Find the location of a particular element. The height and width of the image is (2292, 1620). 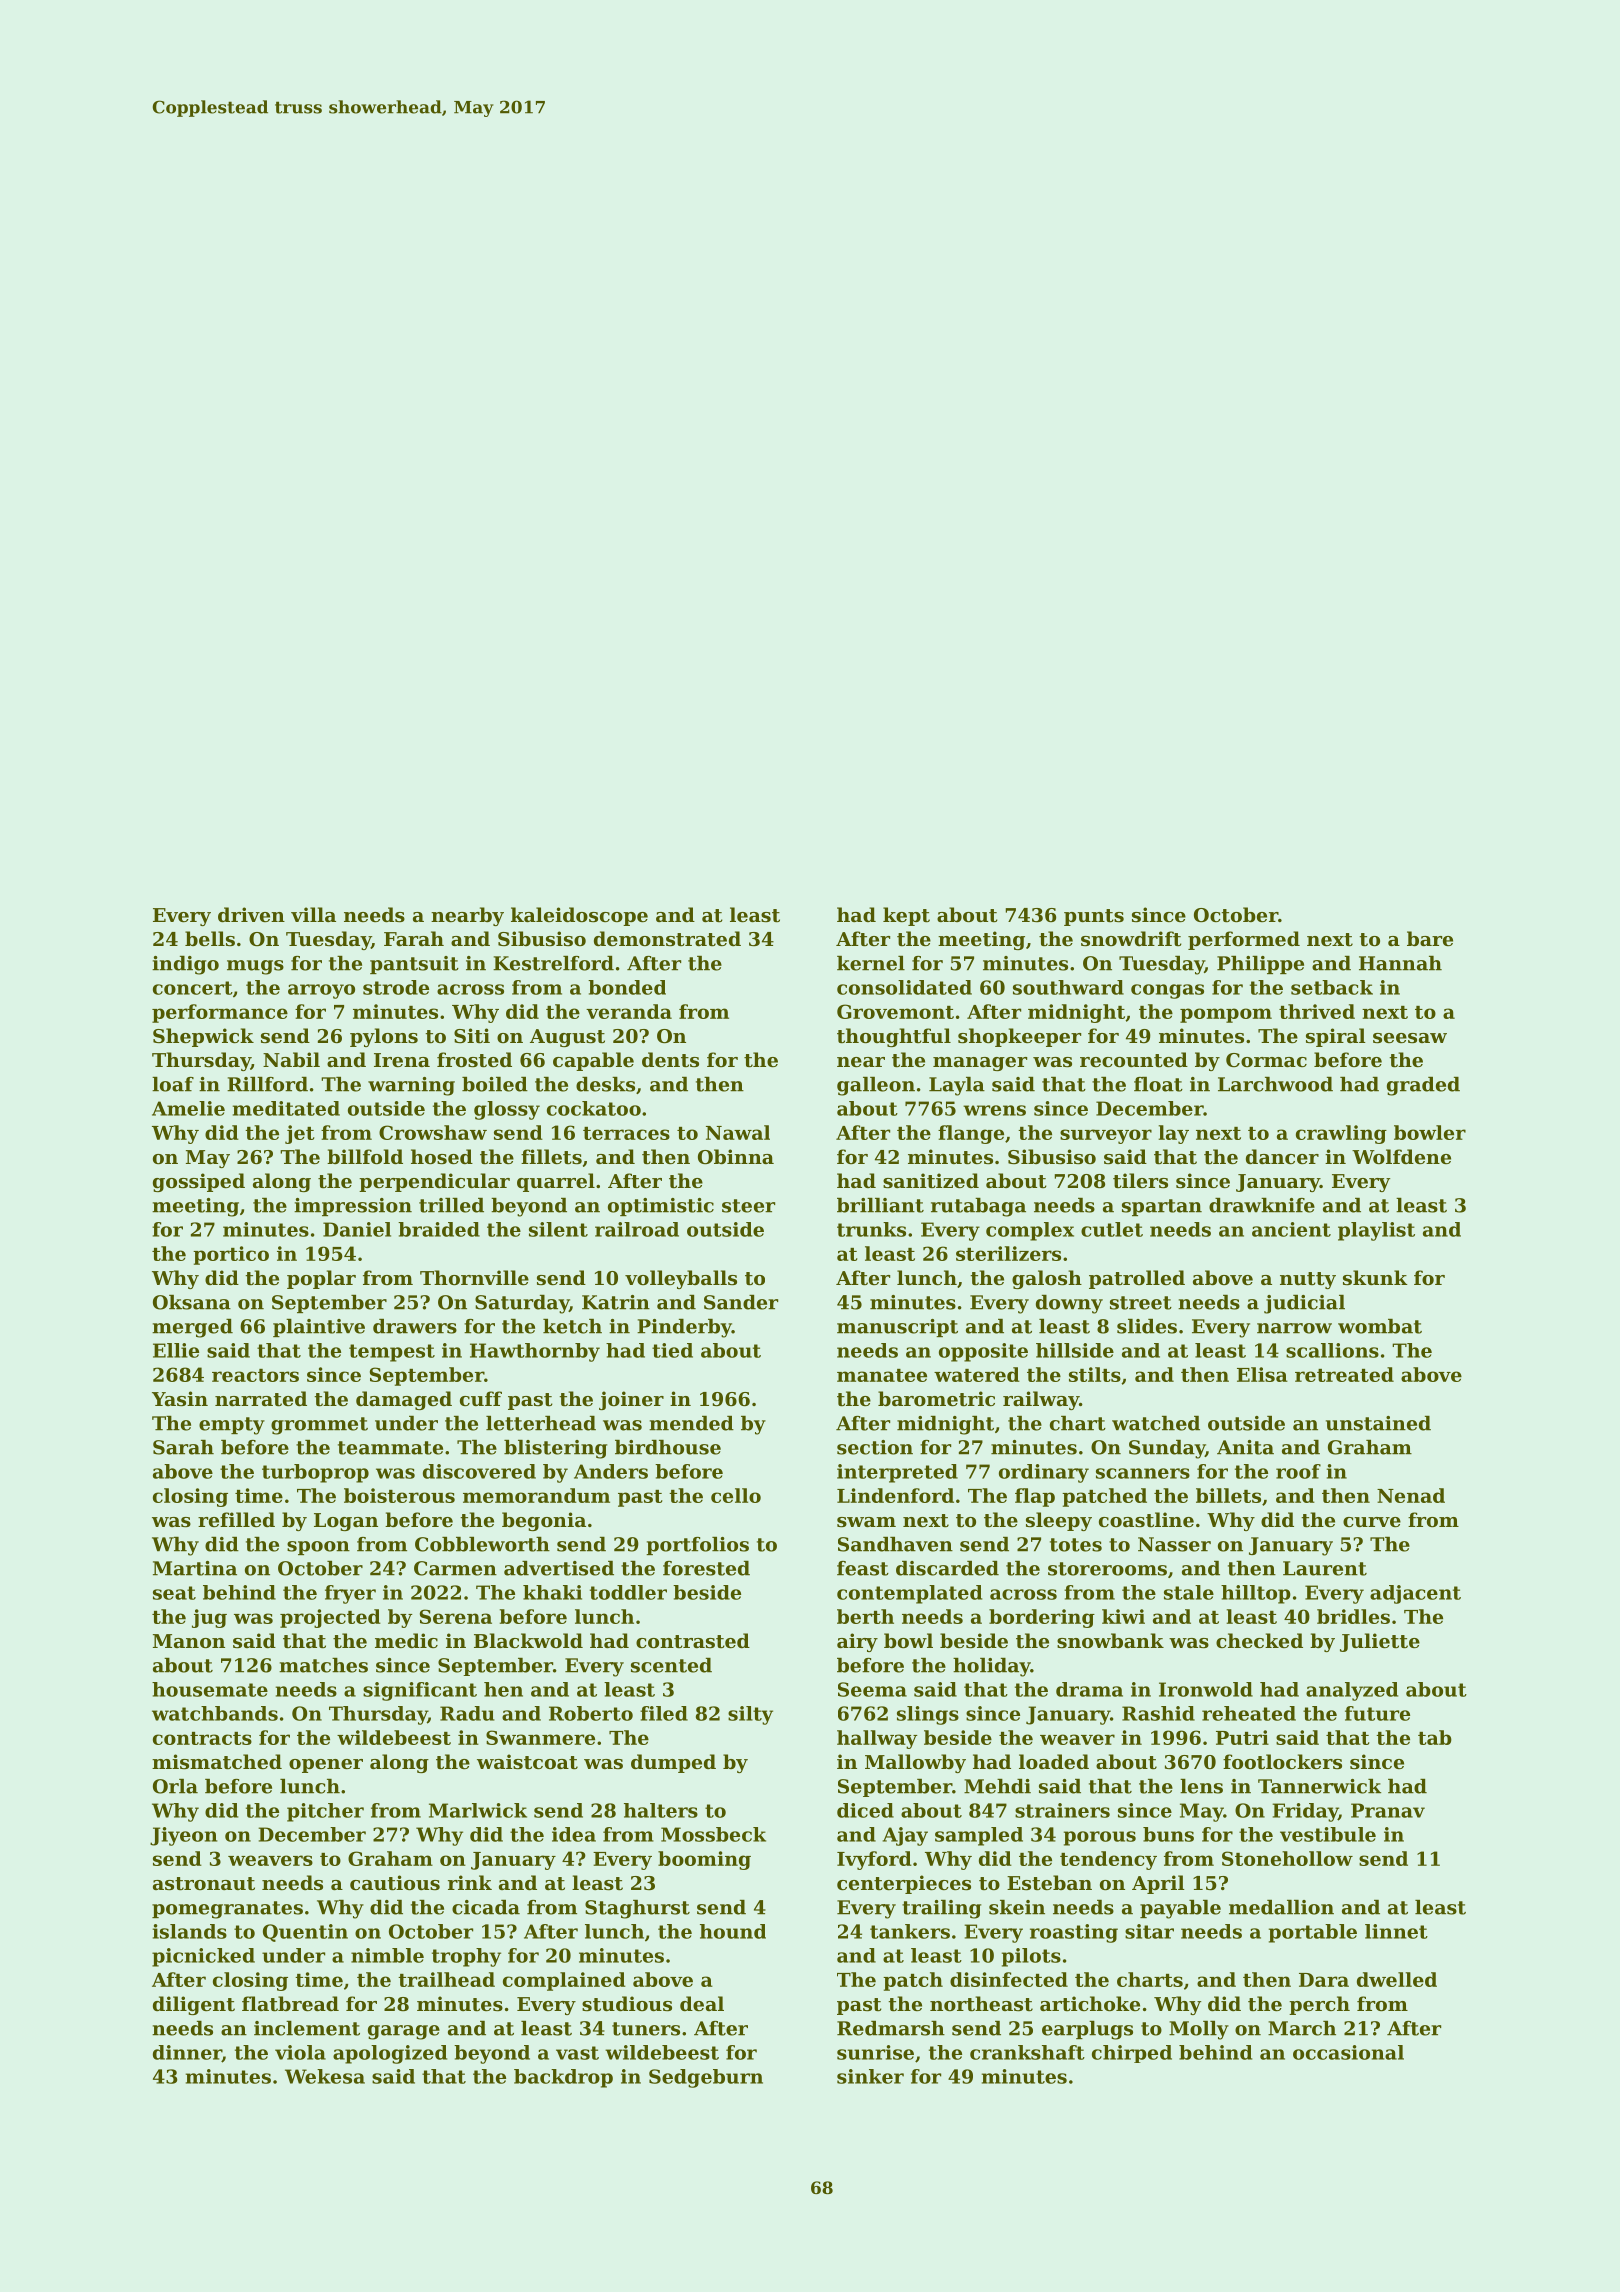

future is located at coordinates (1377, 1713).
